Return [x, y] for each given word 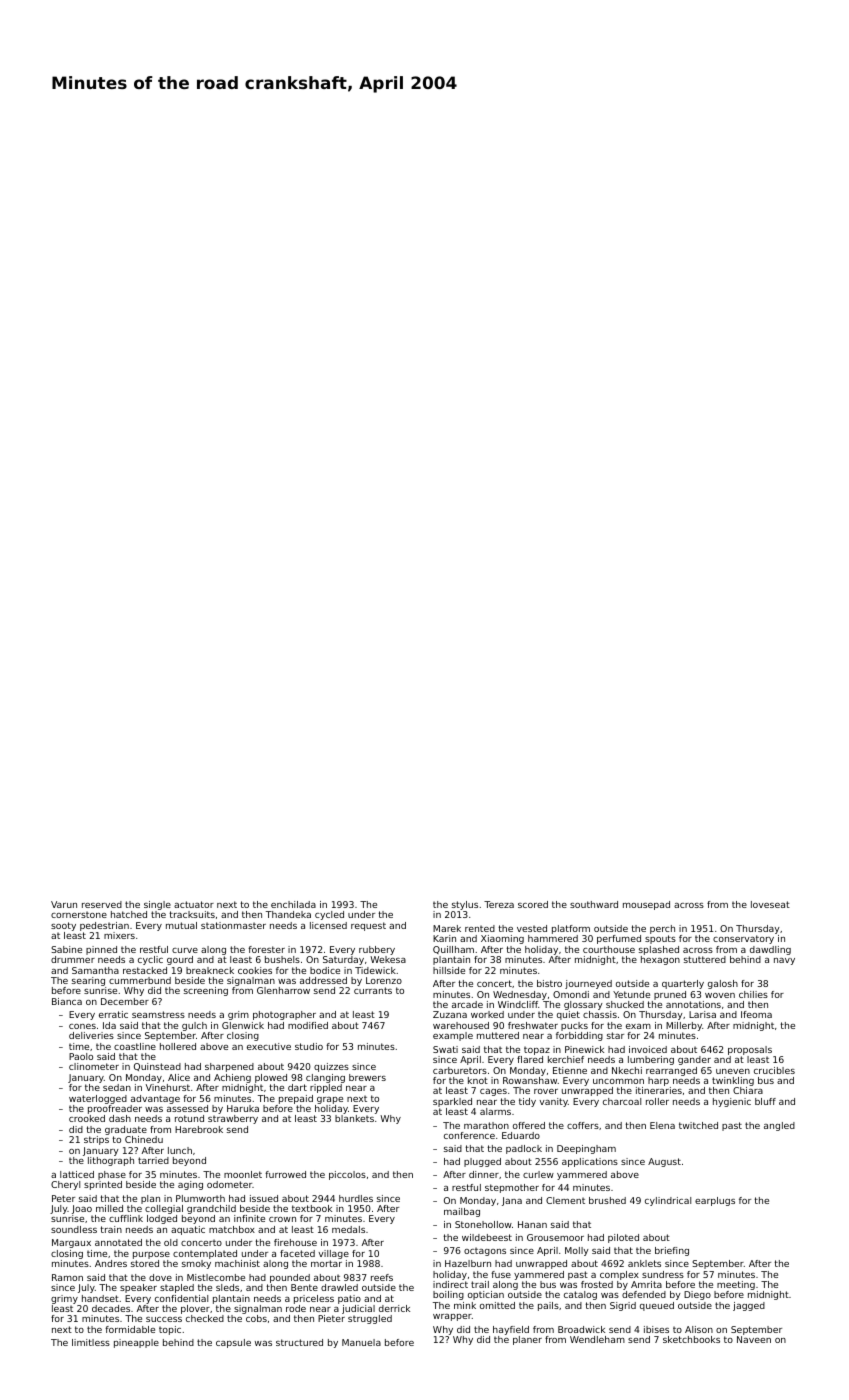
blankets [354, 1118]
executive [269, 1046]
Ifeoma [756, 1014]
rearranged [671, 1071]
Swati [445, 1049]
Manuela [361, 1342]
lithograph [111, 1161]
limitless [91, 1342]
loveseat [770, 904]
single [157, 905]
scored [533, 904]
